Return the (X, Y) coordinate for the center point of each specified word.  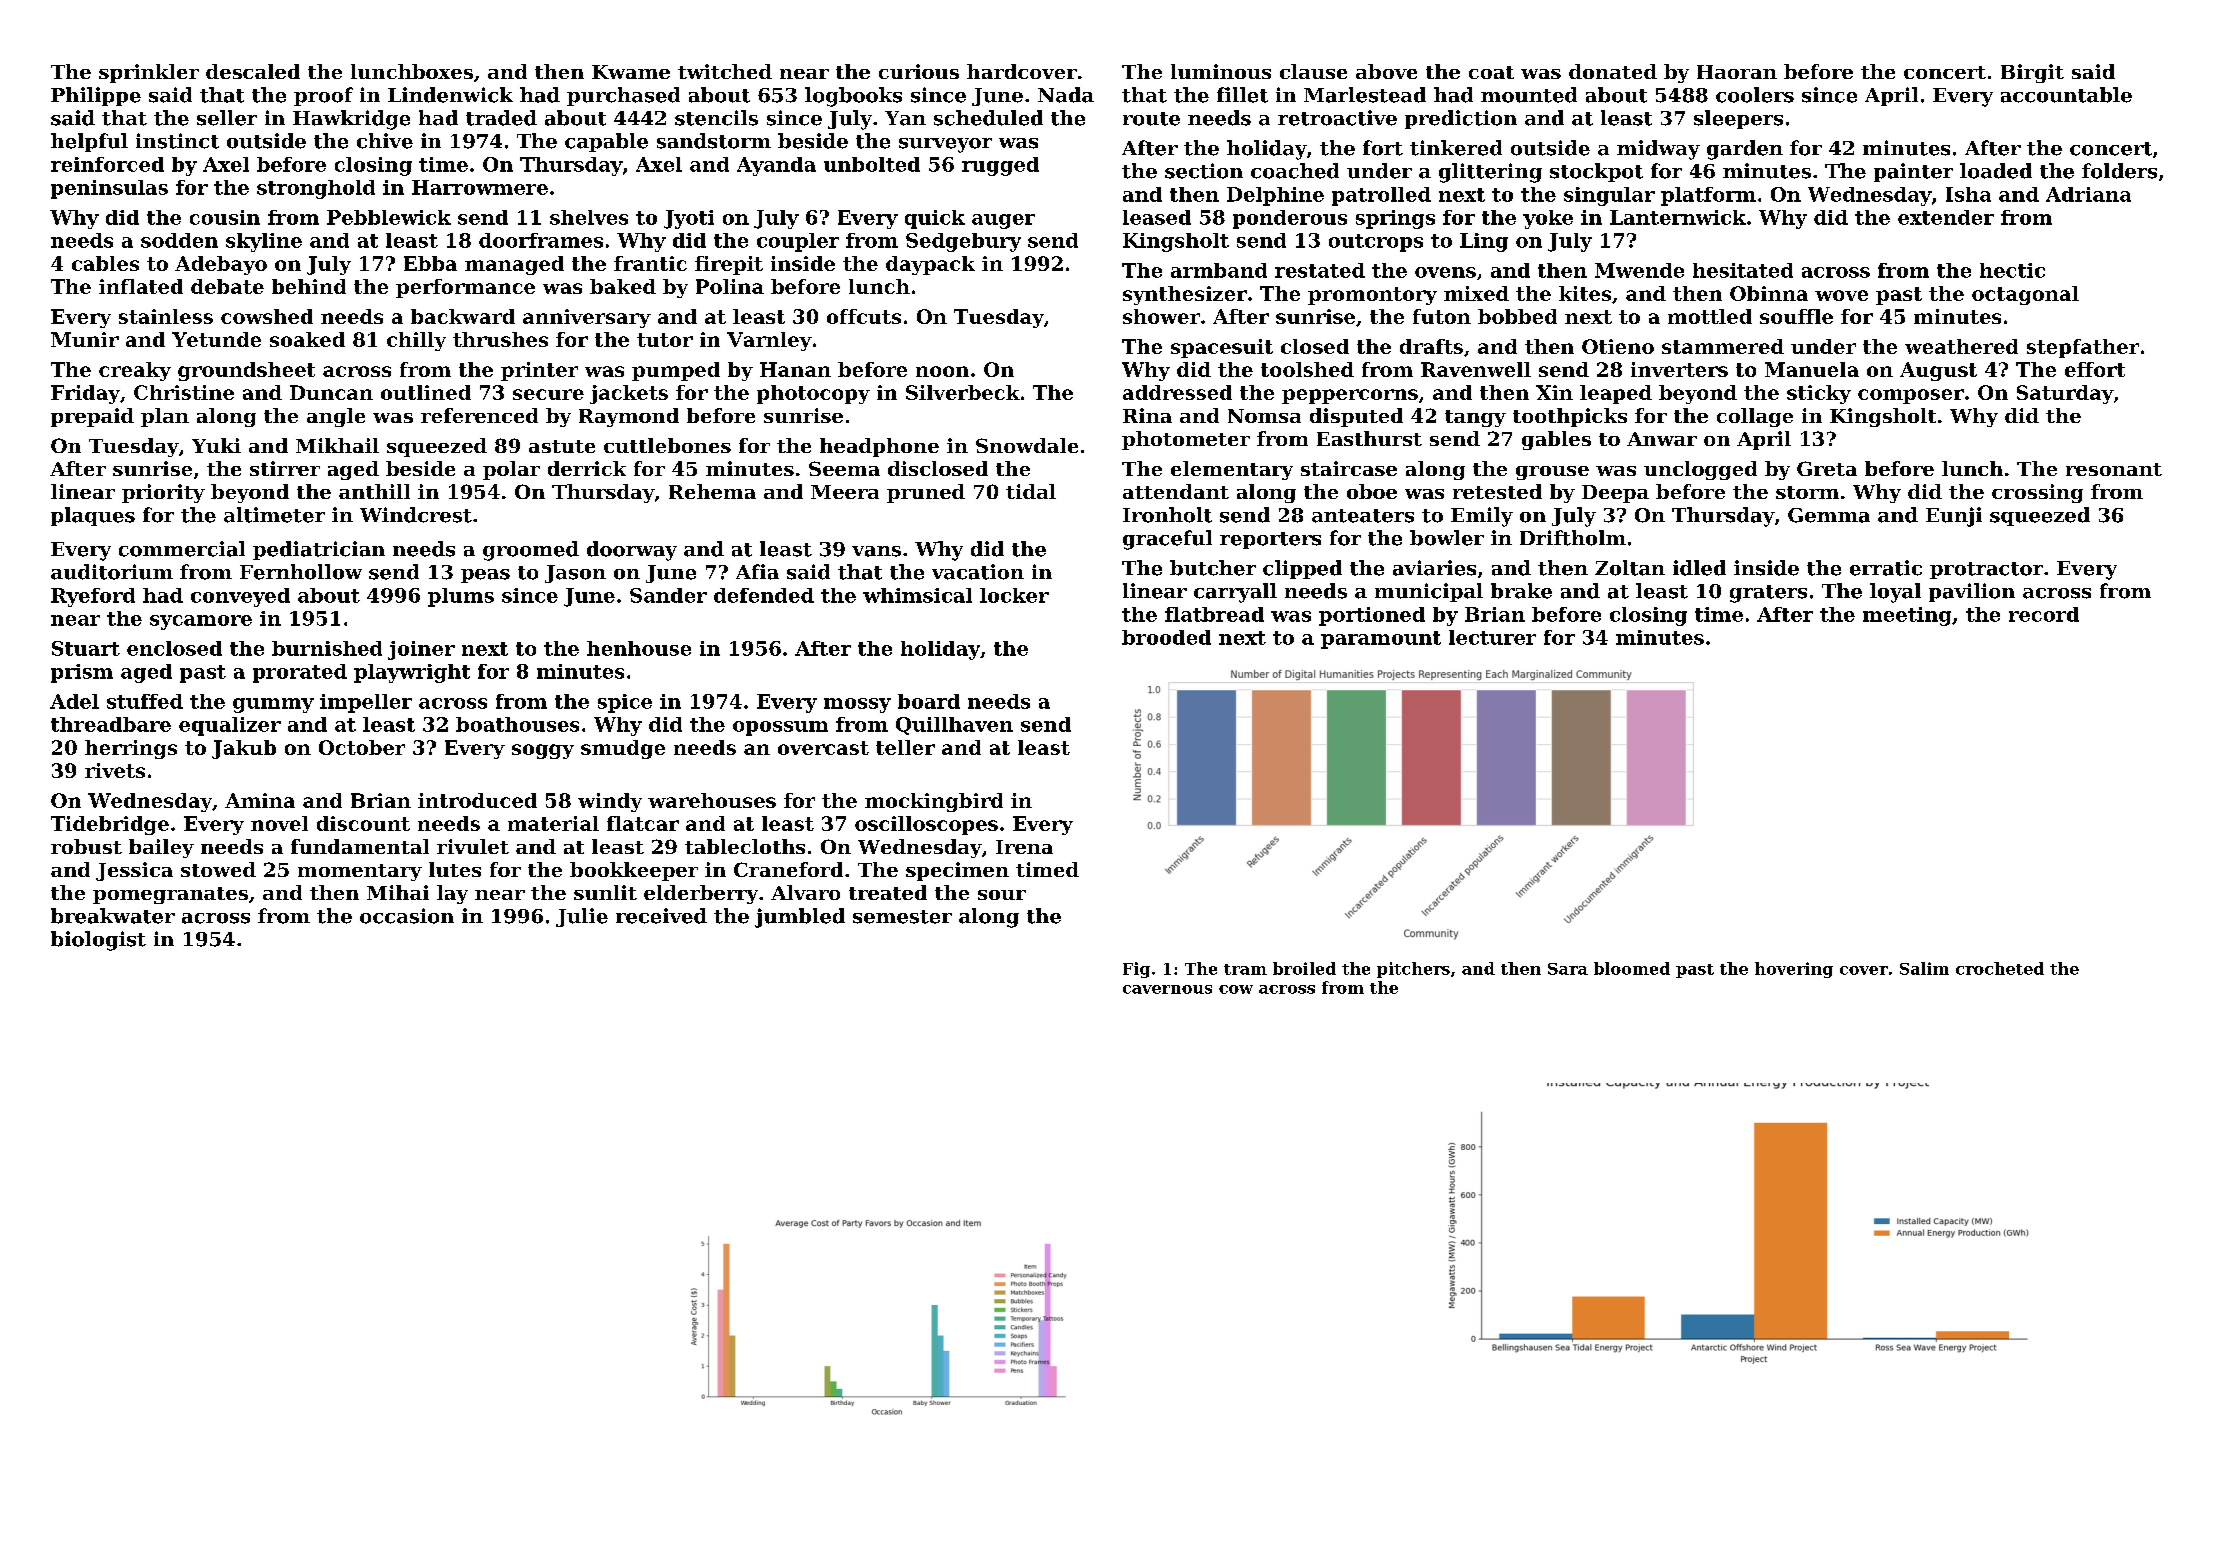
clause (1313, 71)
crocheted (2000, 968)
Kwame (631, 72)
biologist (98, 941)
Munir (85, 339)
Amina (260, 800)
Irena (1024, 847)
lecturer (1492, 637)
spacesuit (1222, 348)
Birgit (2032, 73)
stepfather (2083, 348)
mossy (857, 705)
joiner (421, 650)
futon (1442, 316)
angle (336, 417)
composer (1911, 396)
